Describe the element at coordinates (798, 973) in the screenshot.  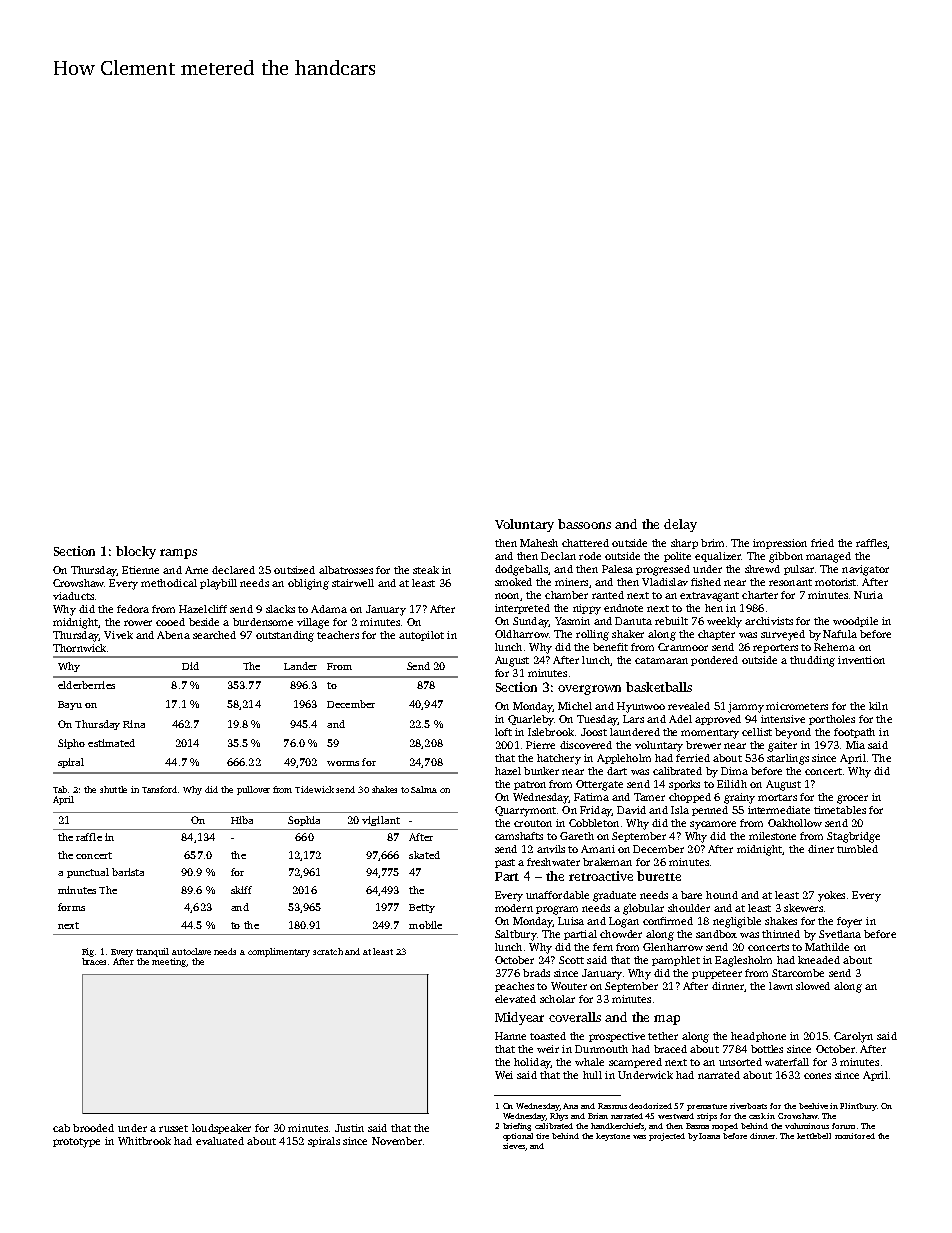
I see `Starcombe` at that location.
